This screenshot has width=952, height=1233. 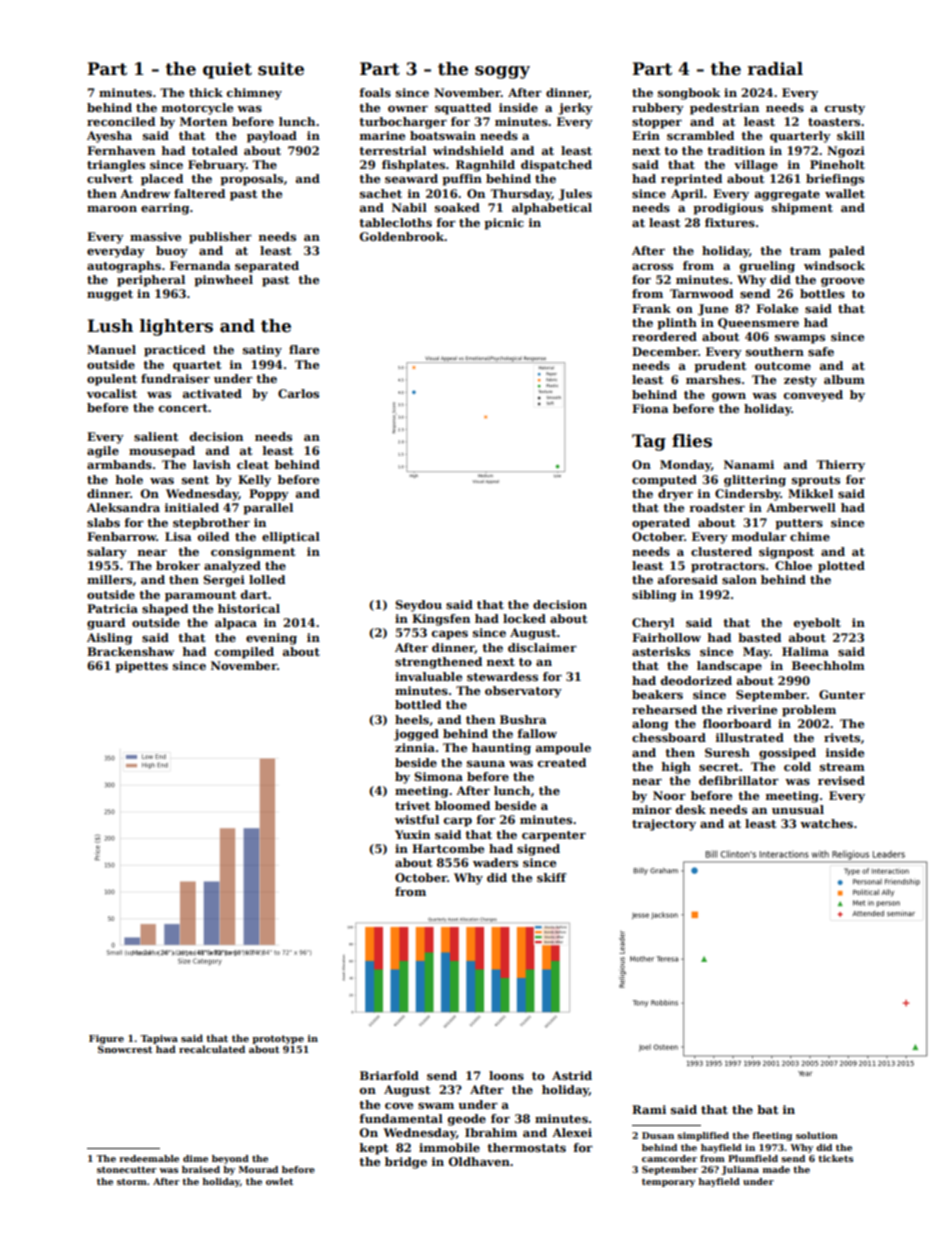 I want to click on quiet, so click(x=227, y=70).
